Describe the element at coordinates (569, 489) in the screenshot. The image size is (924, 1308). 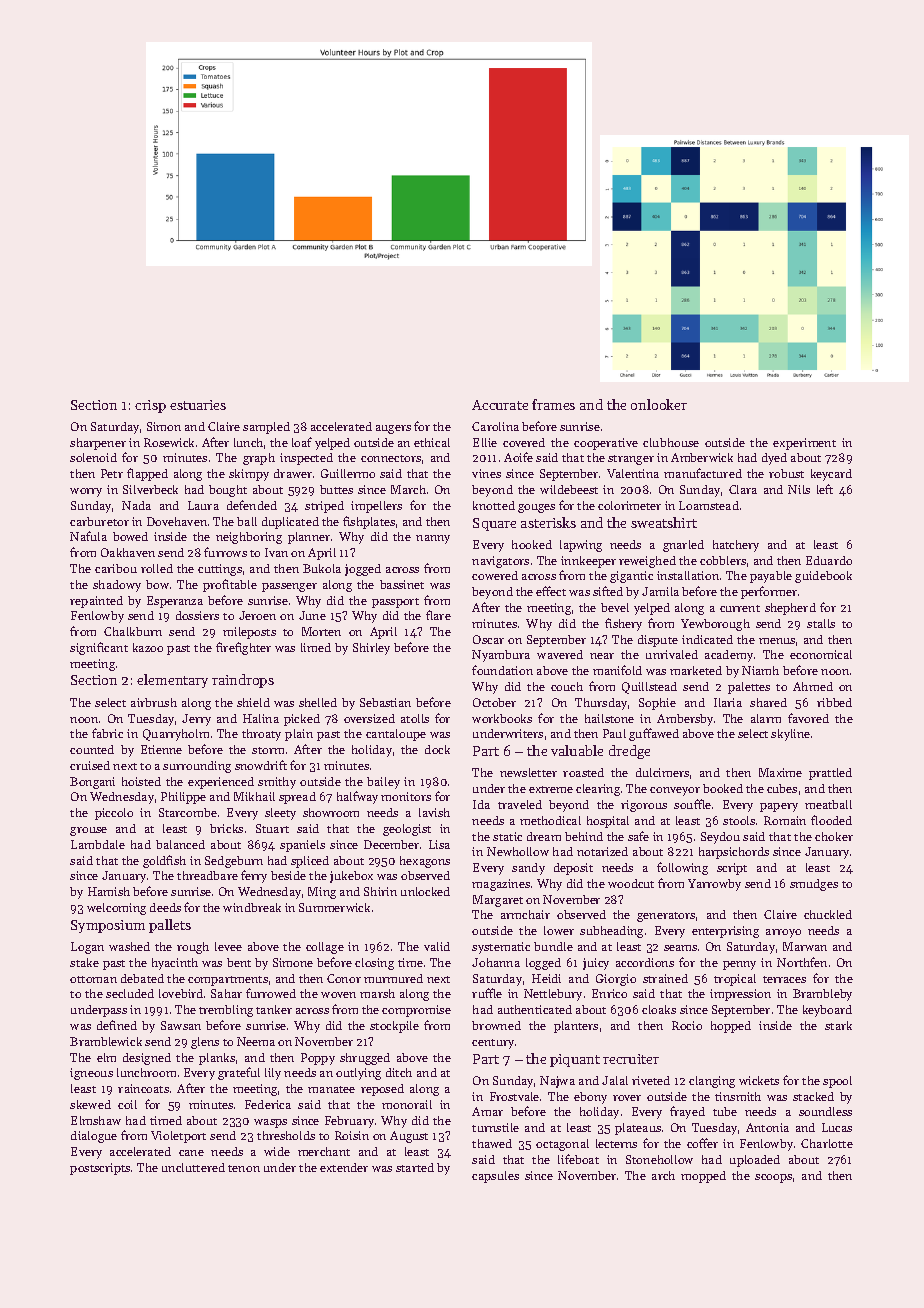
I see `wildebeest` at that location.
